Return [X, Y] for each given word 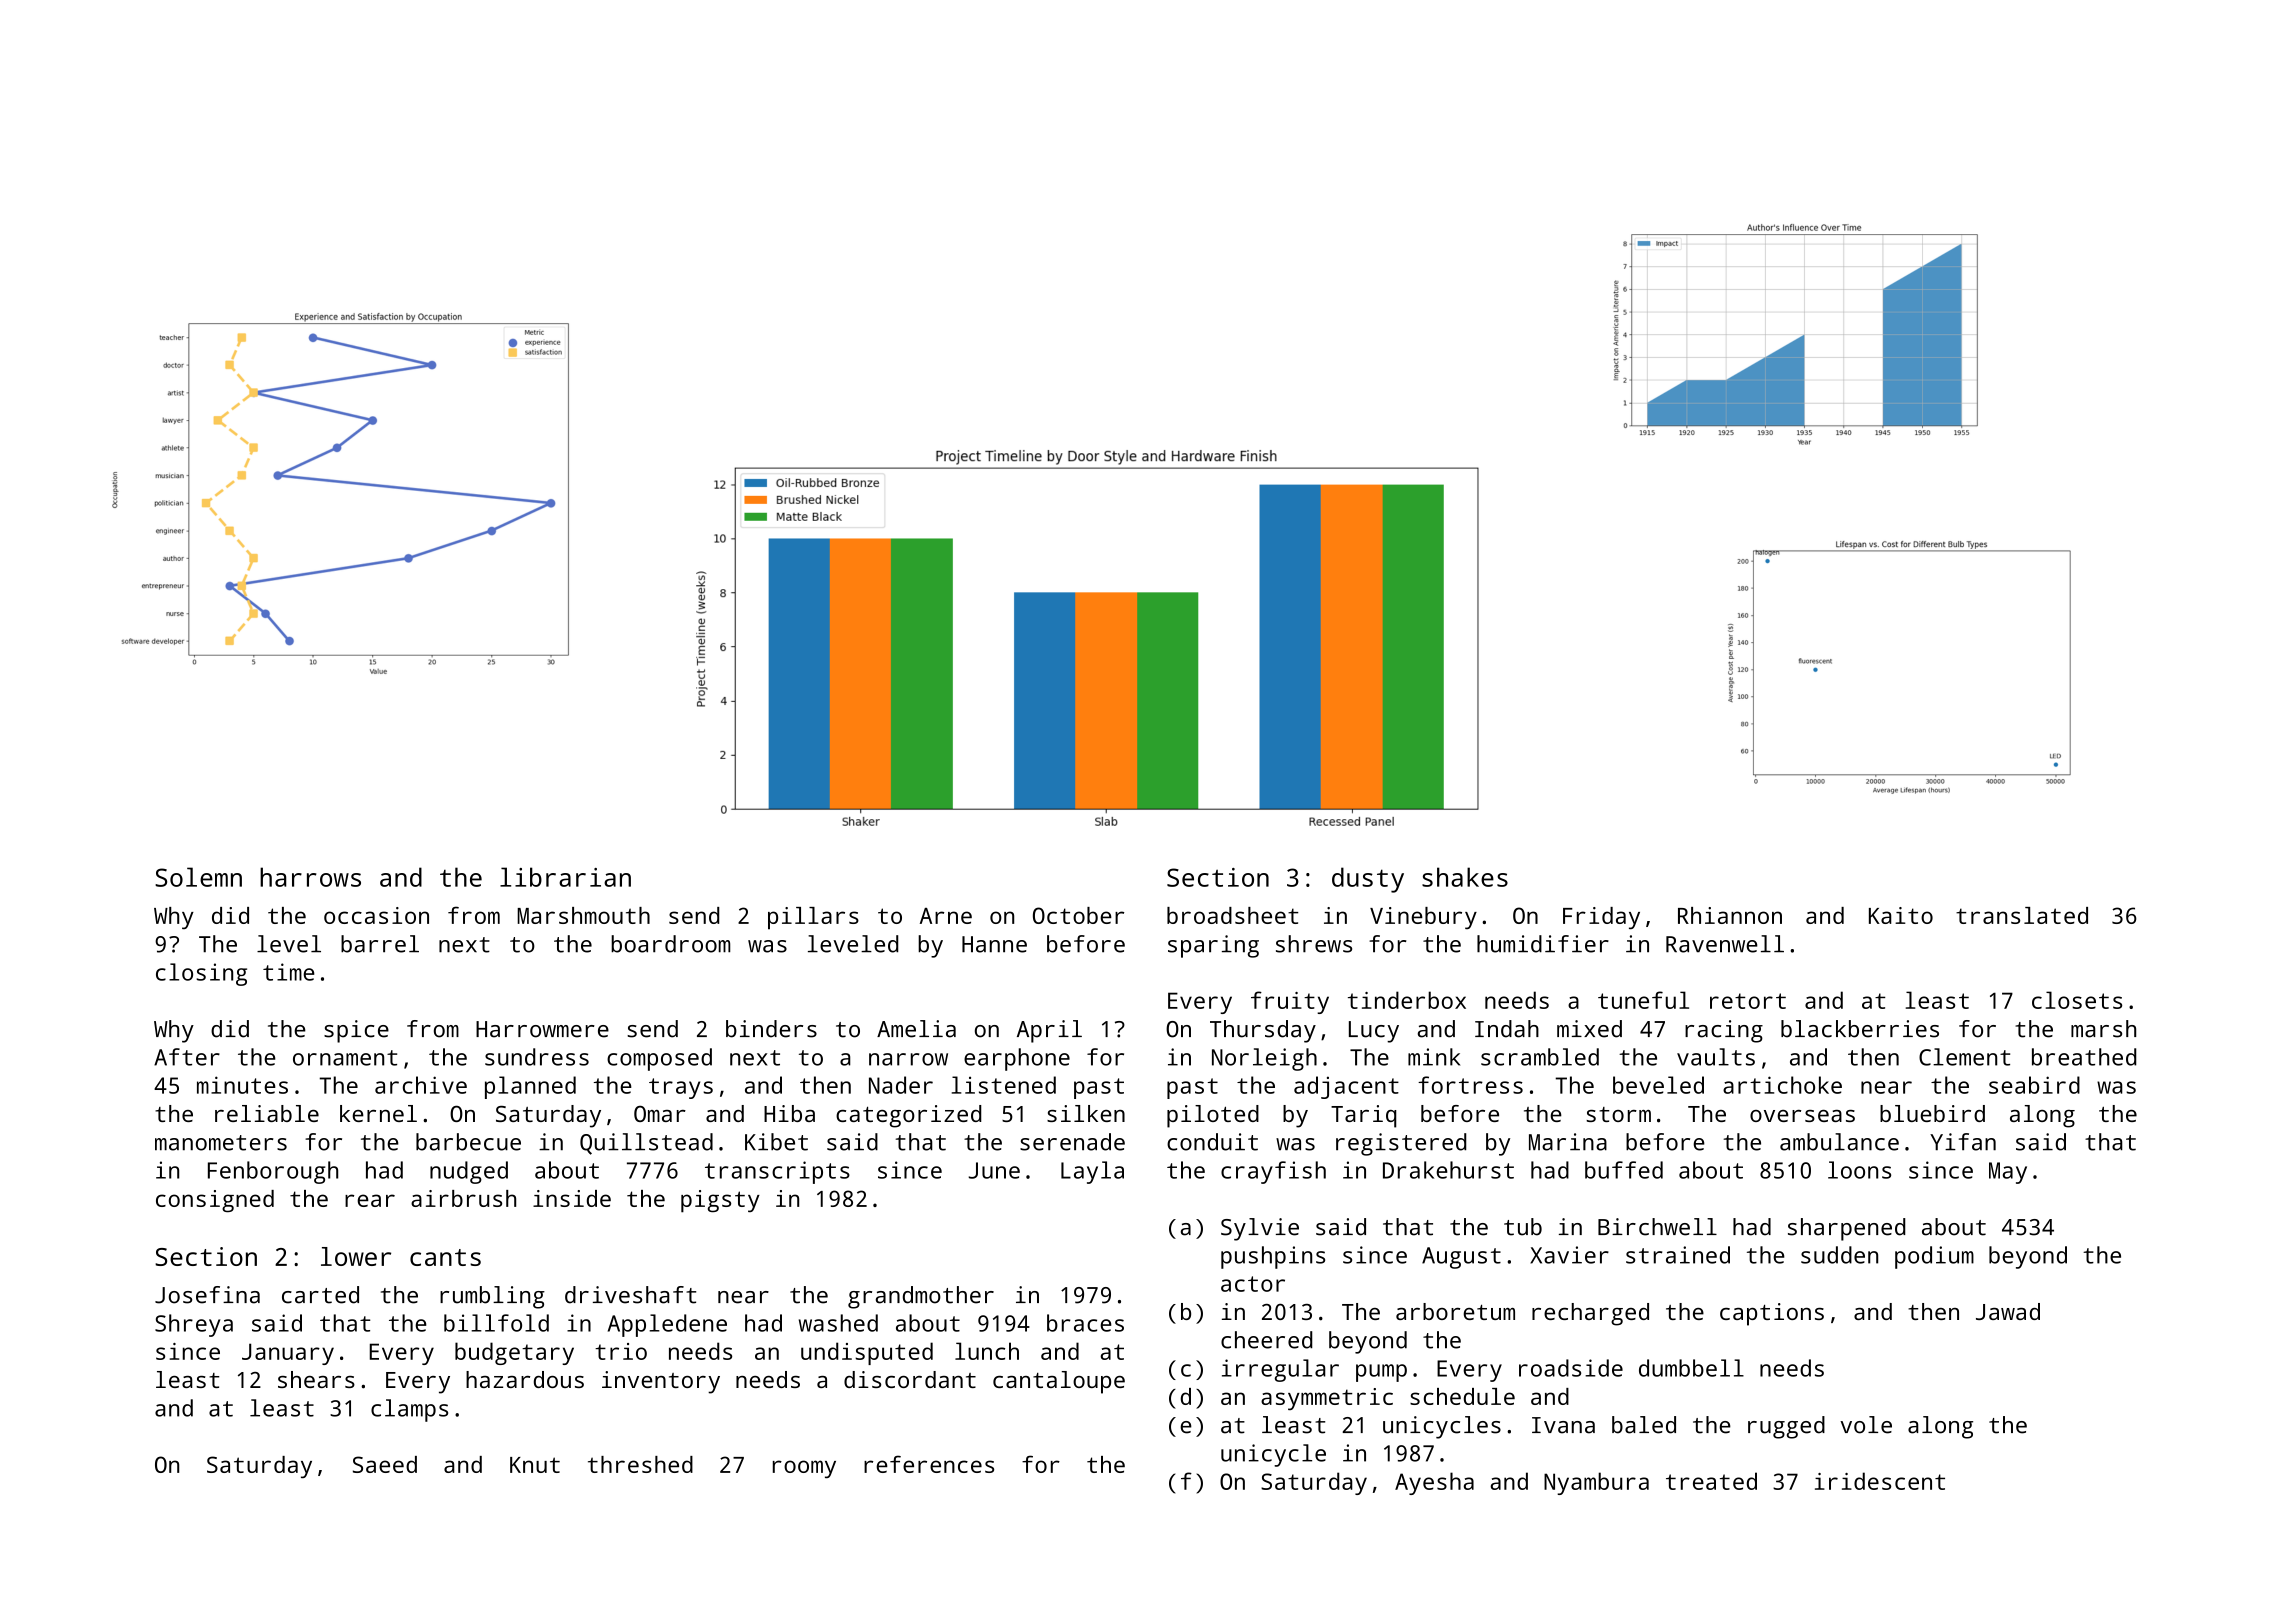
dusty [1368, 880]
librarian [565, 877]
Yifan [1963, 1142]
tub [1523, 1227]
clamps [409, 1410]
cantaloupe [1059, 1382]
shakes [1465, 877]
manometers [221, 1143]
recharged [1590, 1314]
